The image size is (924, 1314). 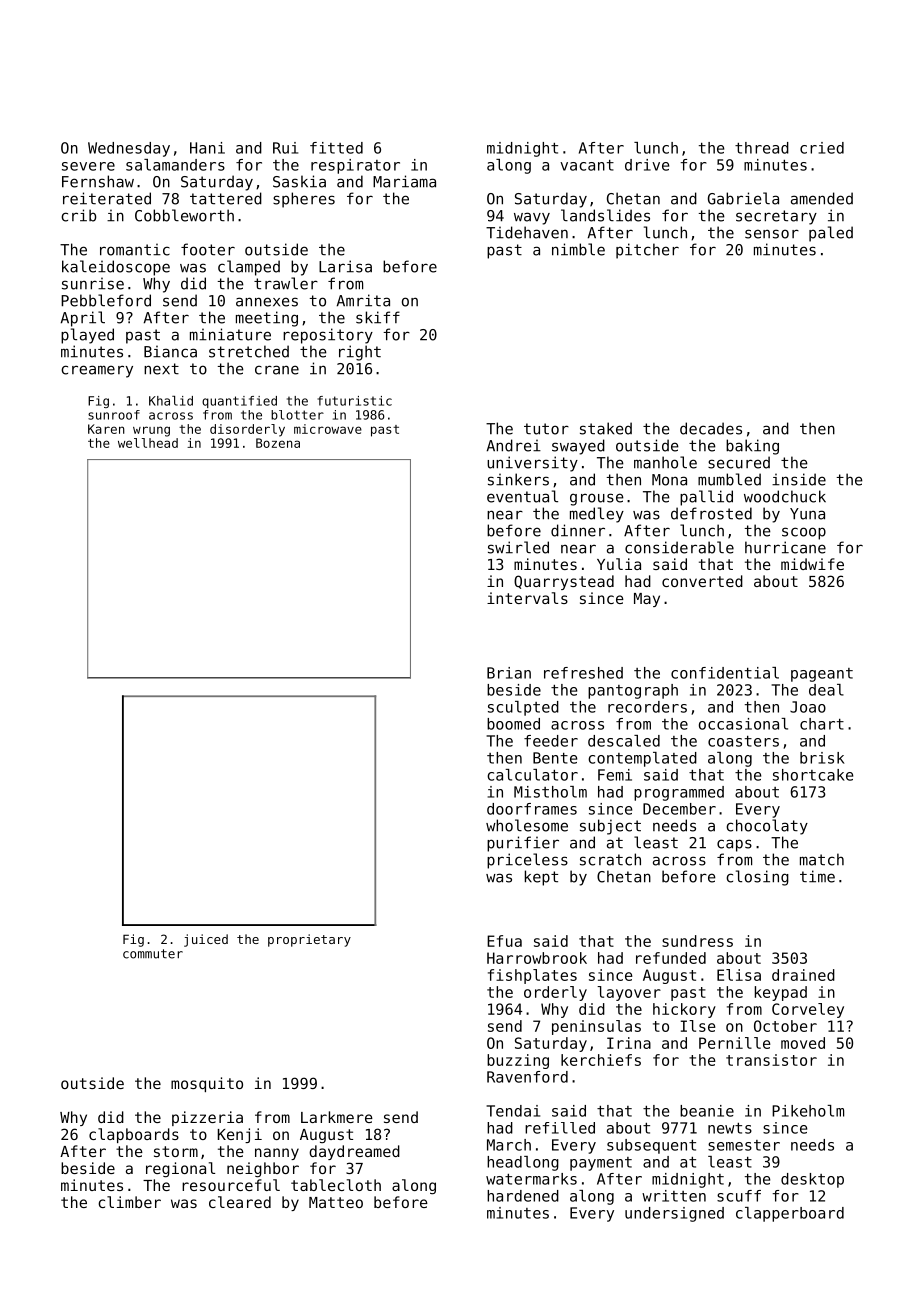 What do you see at coordinates (239, 402) in the page?
I see `quantified` at bounding box center [239, 402].
